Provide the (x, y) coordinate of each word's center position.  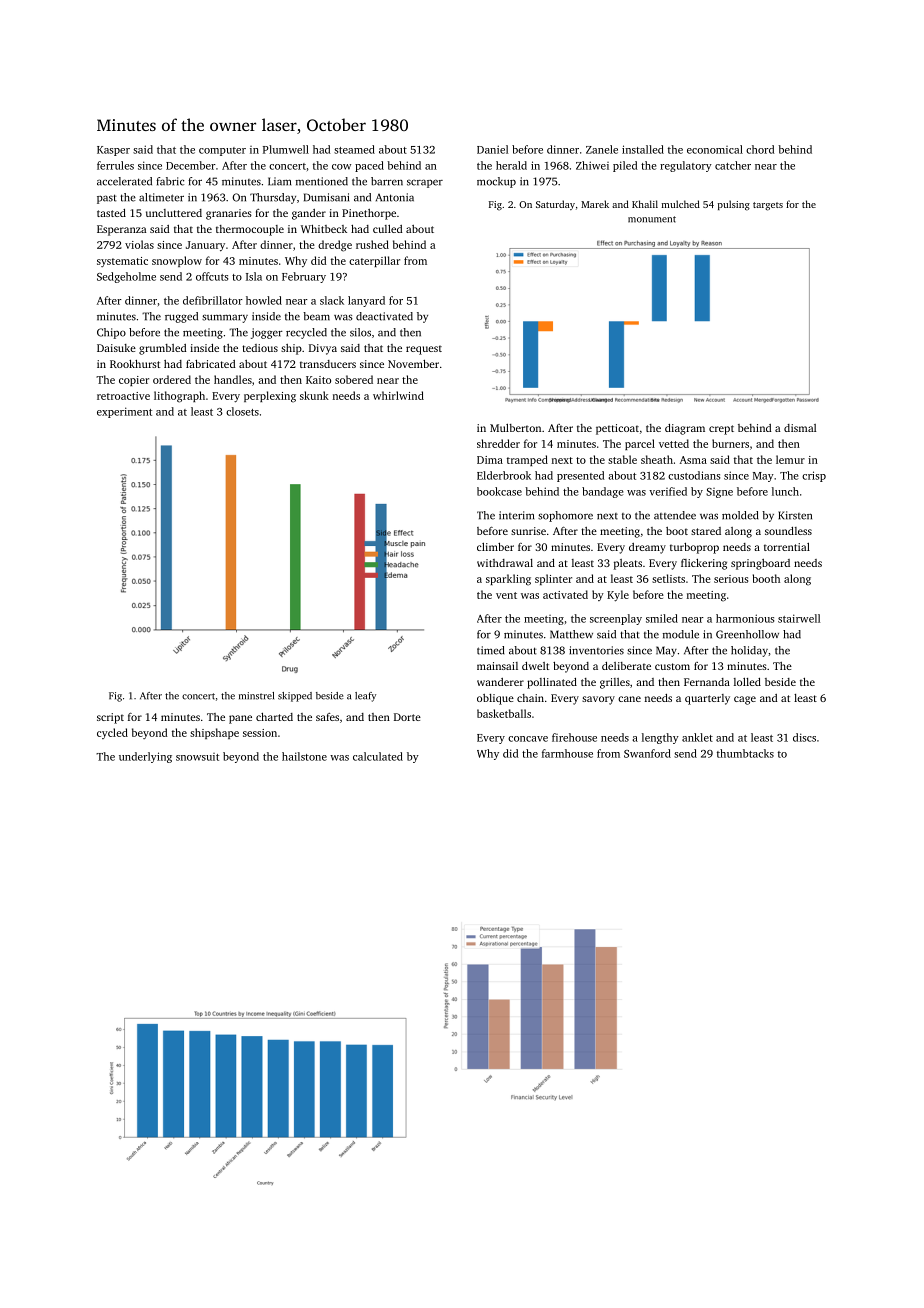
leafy (365, 697)
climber (495, 547)
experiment (124, 412)
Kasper (113, 151)
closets (242, 411)
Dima (490, 460)
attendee (675, 515)
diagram (685, 429)
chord (760, 149)
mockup (496, 182)
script (110, 718)
